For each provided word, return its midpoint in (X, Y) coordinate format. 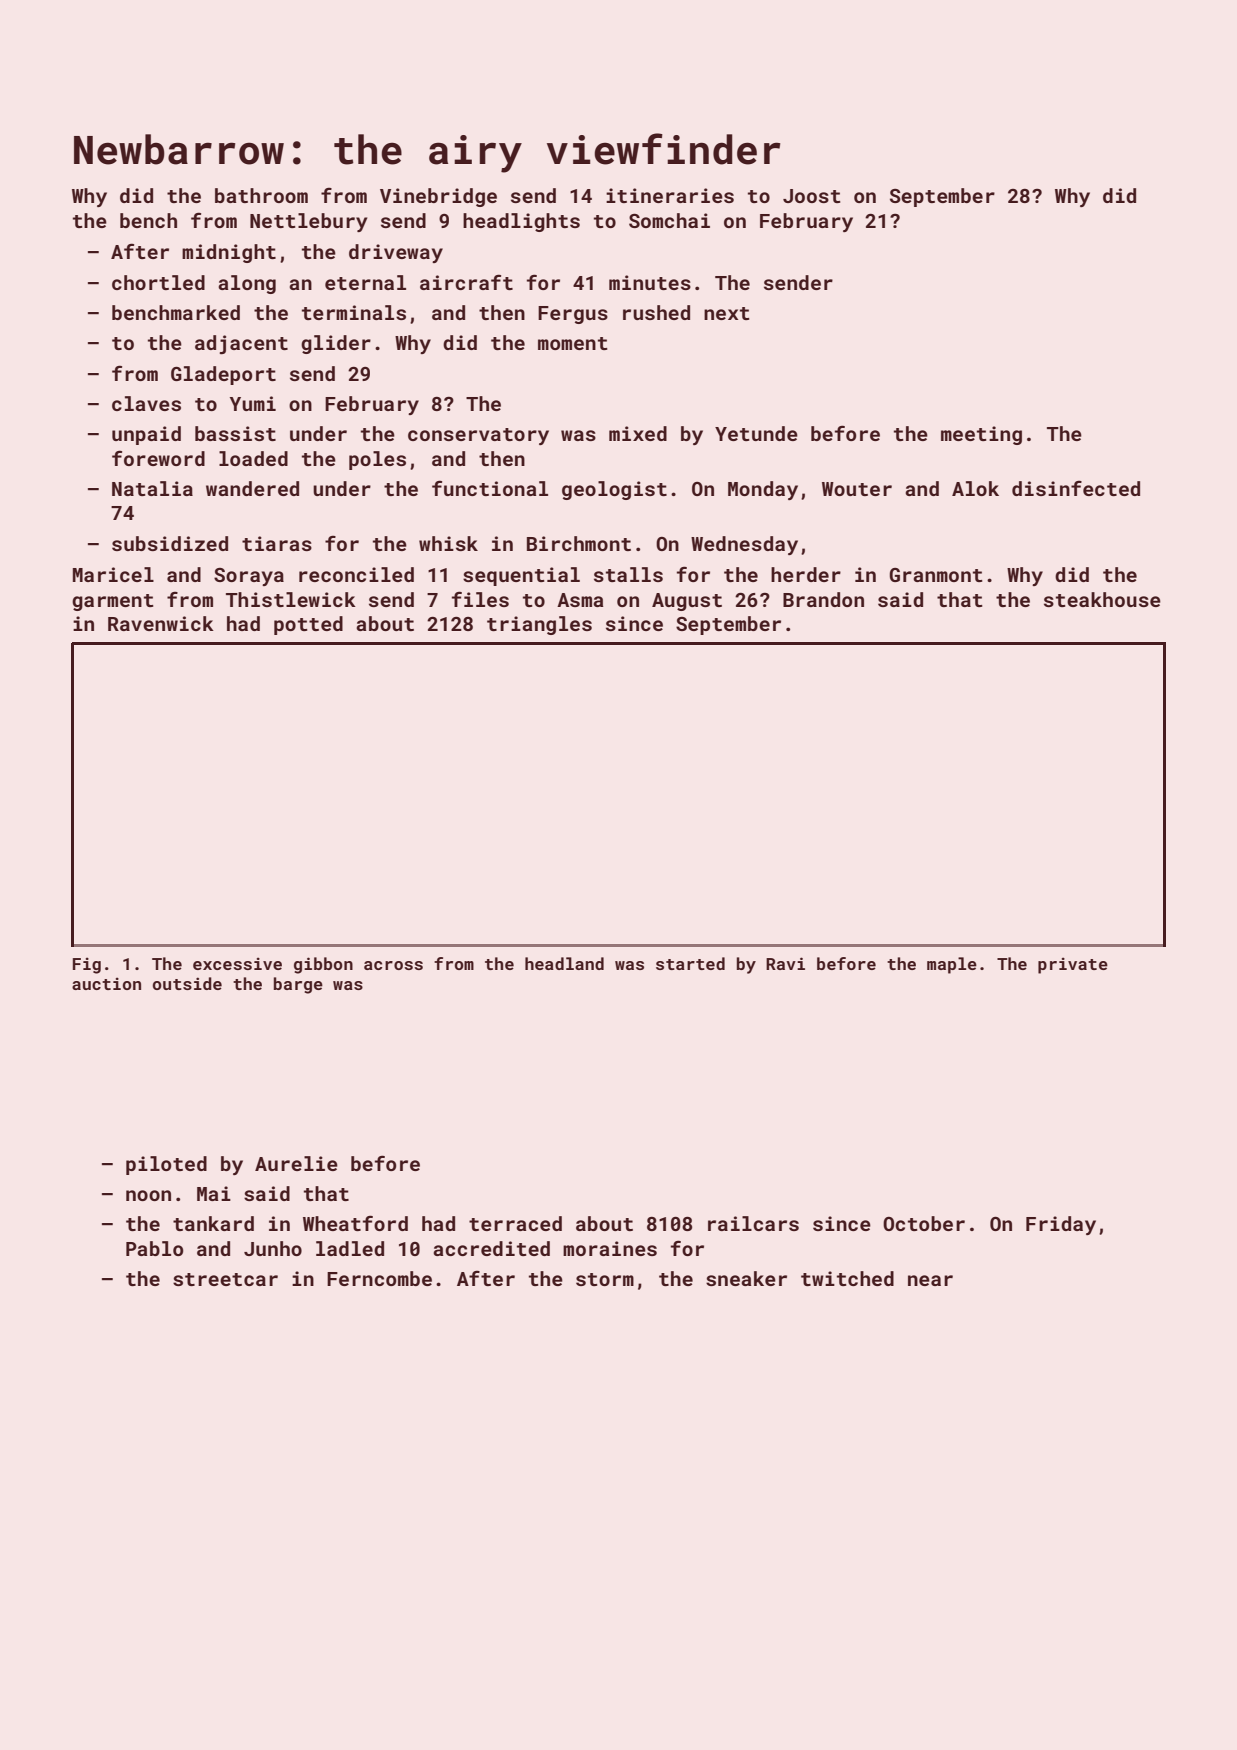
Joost (811, 196)
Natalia (152, 488)
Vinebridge (438, 197)
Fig (87, 965)
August (687, 602)
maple (952, 965)
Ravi (785, 963)
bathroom (261, 195)
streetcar (225, 1279)
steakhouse (1102, 599)
